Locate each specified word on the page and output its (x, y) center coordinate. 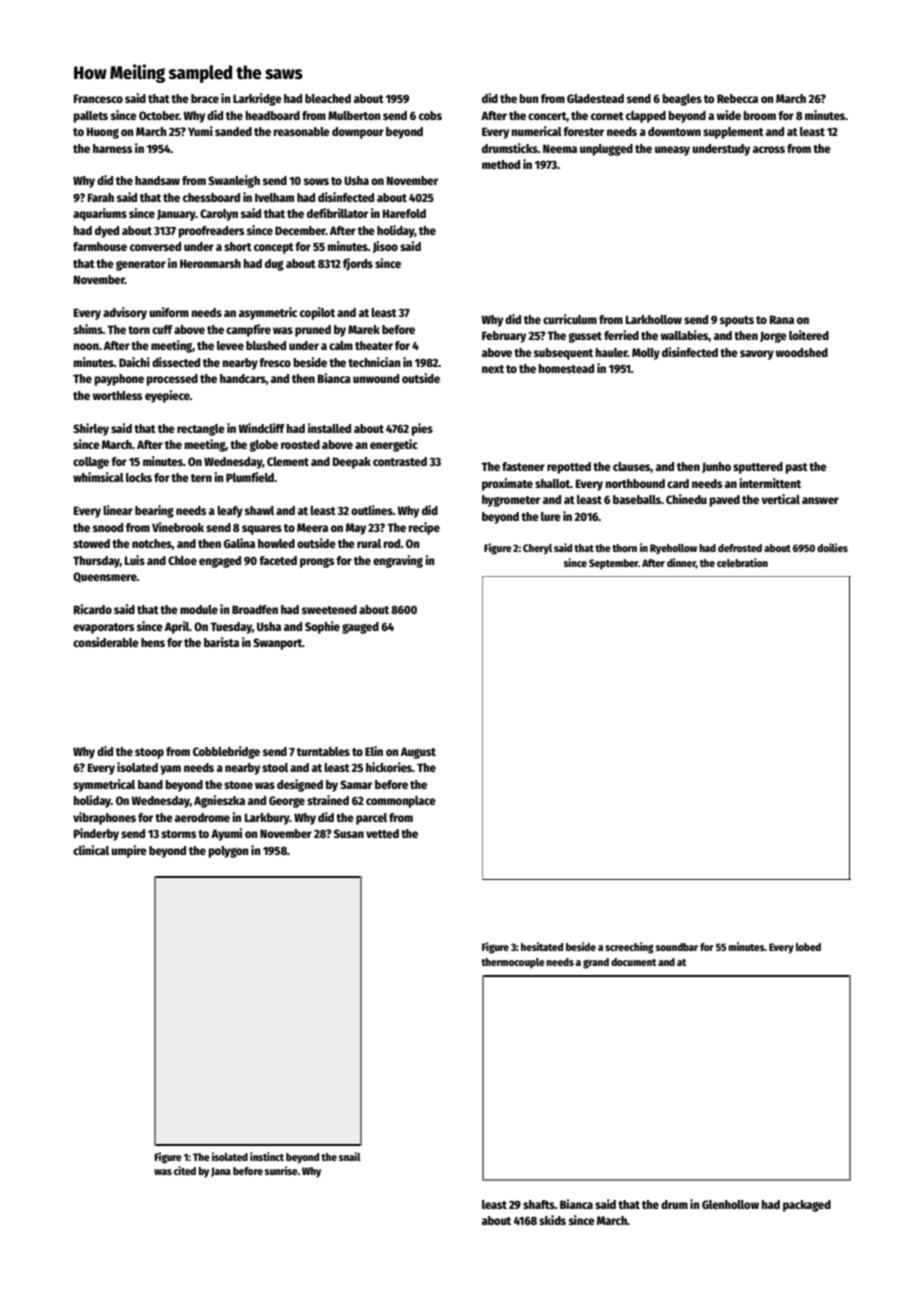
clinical (91, 850)
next (493, 369)
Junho (716, 467)
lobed (808, 947)
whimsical (98, 477)
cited (185, 1170)
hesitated (542, 946)
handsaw (157, 180)
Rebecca (737, 98)
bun (529, 98)
